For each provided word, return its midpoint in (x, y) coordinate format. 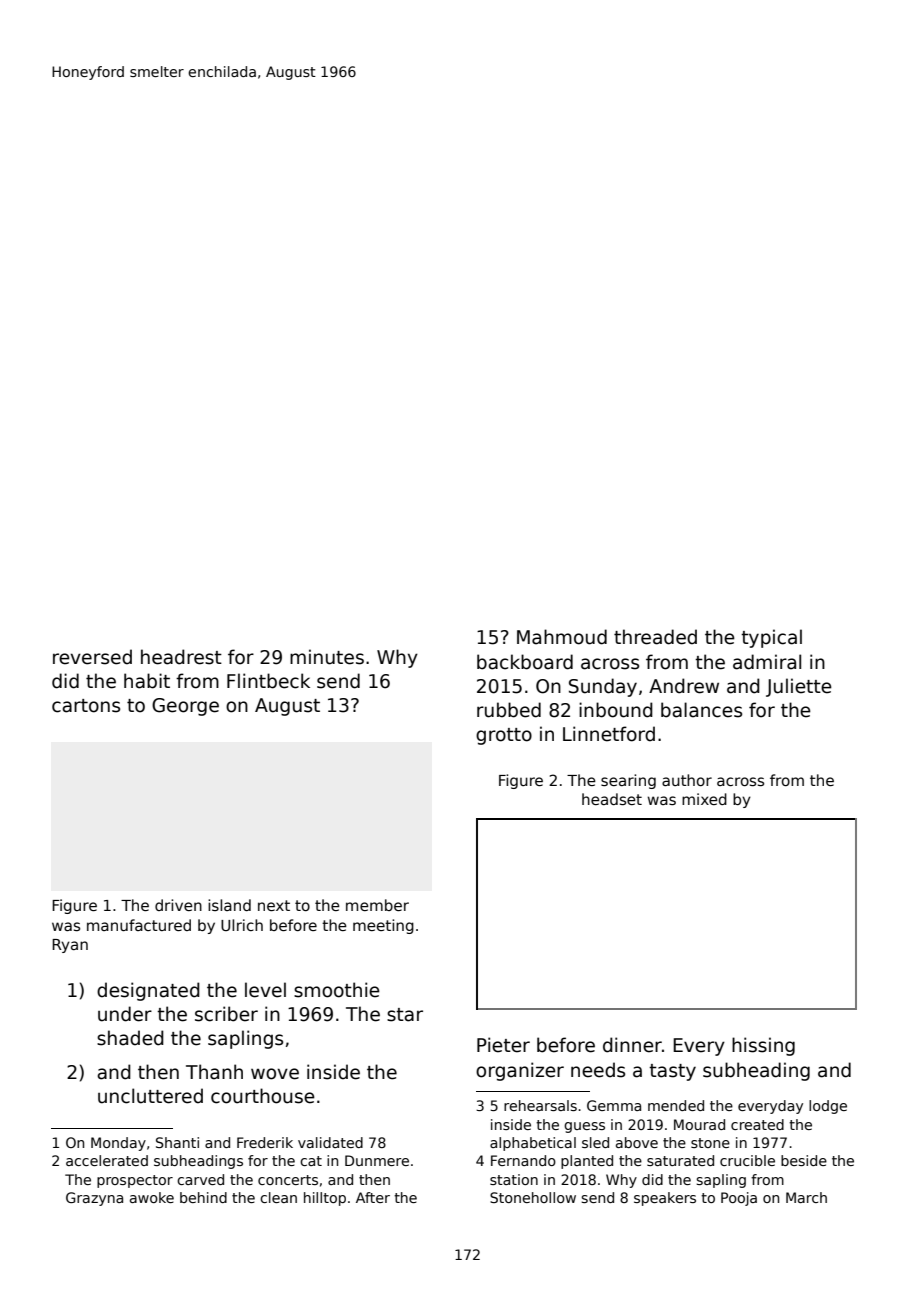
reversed (92, 657)
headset (612, 799)
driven (178, 905)
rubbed (509, 710)
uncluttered (150, 1096)
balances (701, 710)
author (687, 780)
